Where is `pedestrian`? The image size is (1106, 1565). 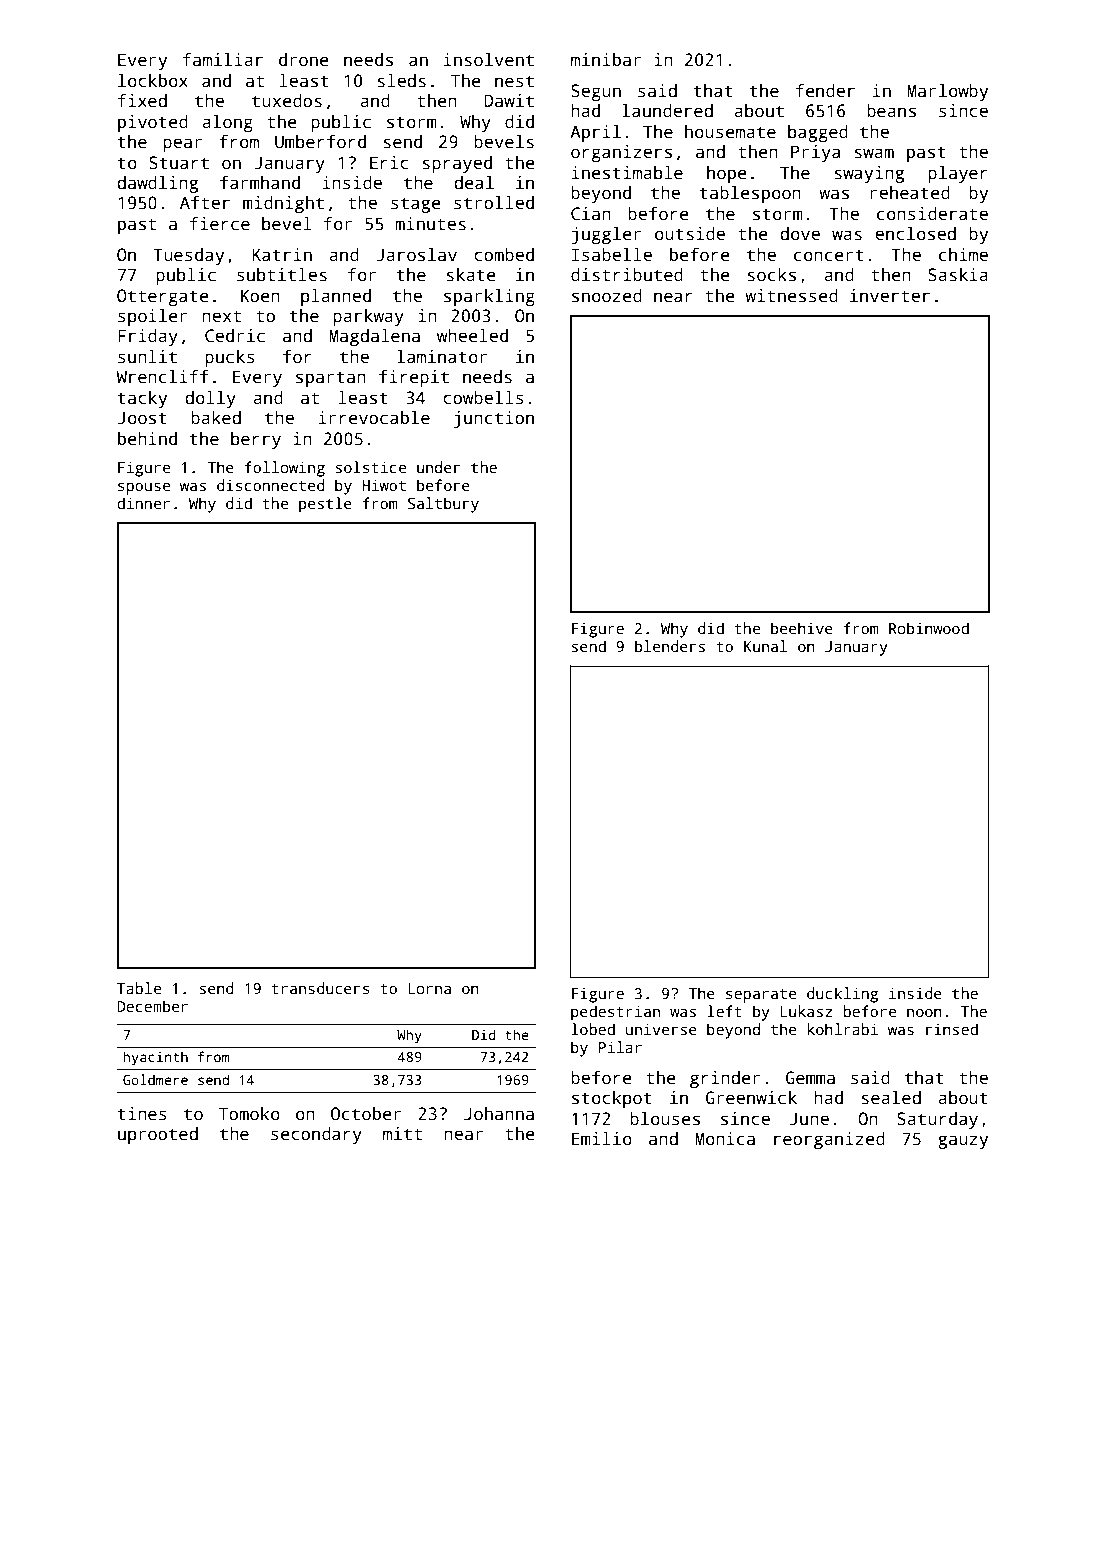 pedestrian is located at coordinates (615, 1013).
